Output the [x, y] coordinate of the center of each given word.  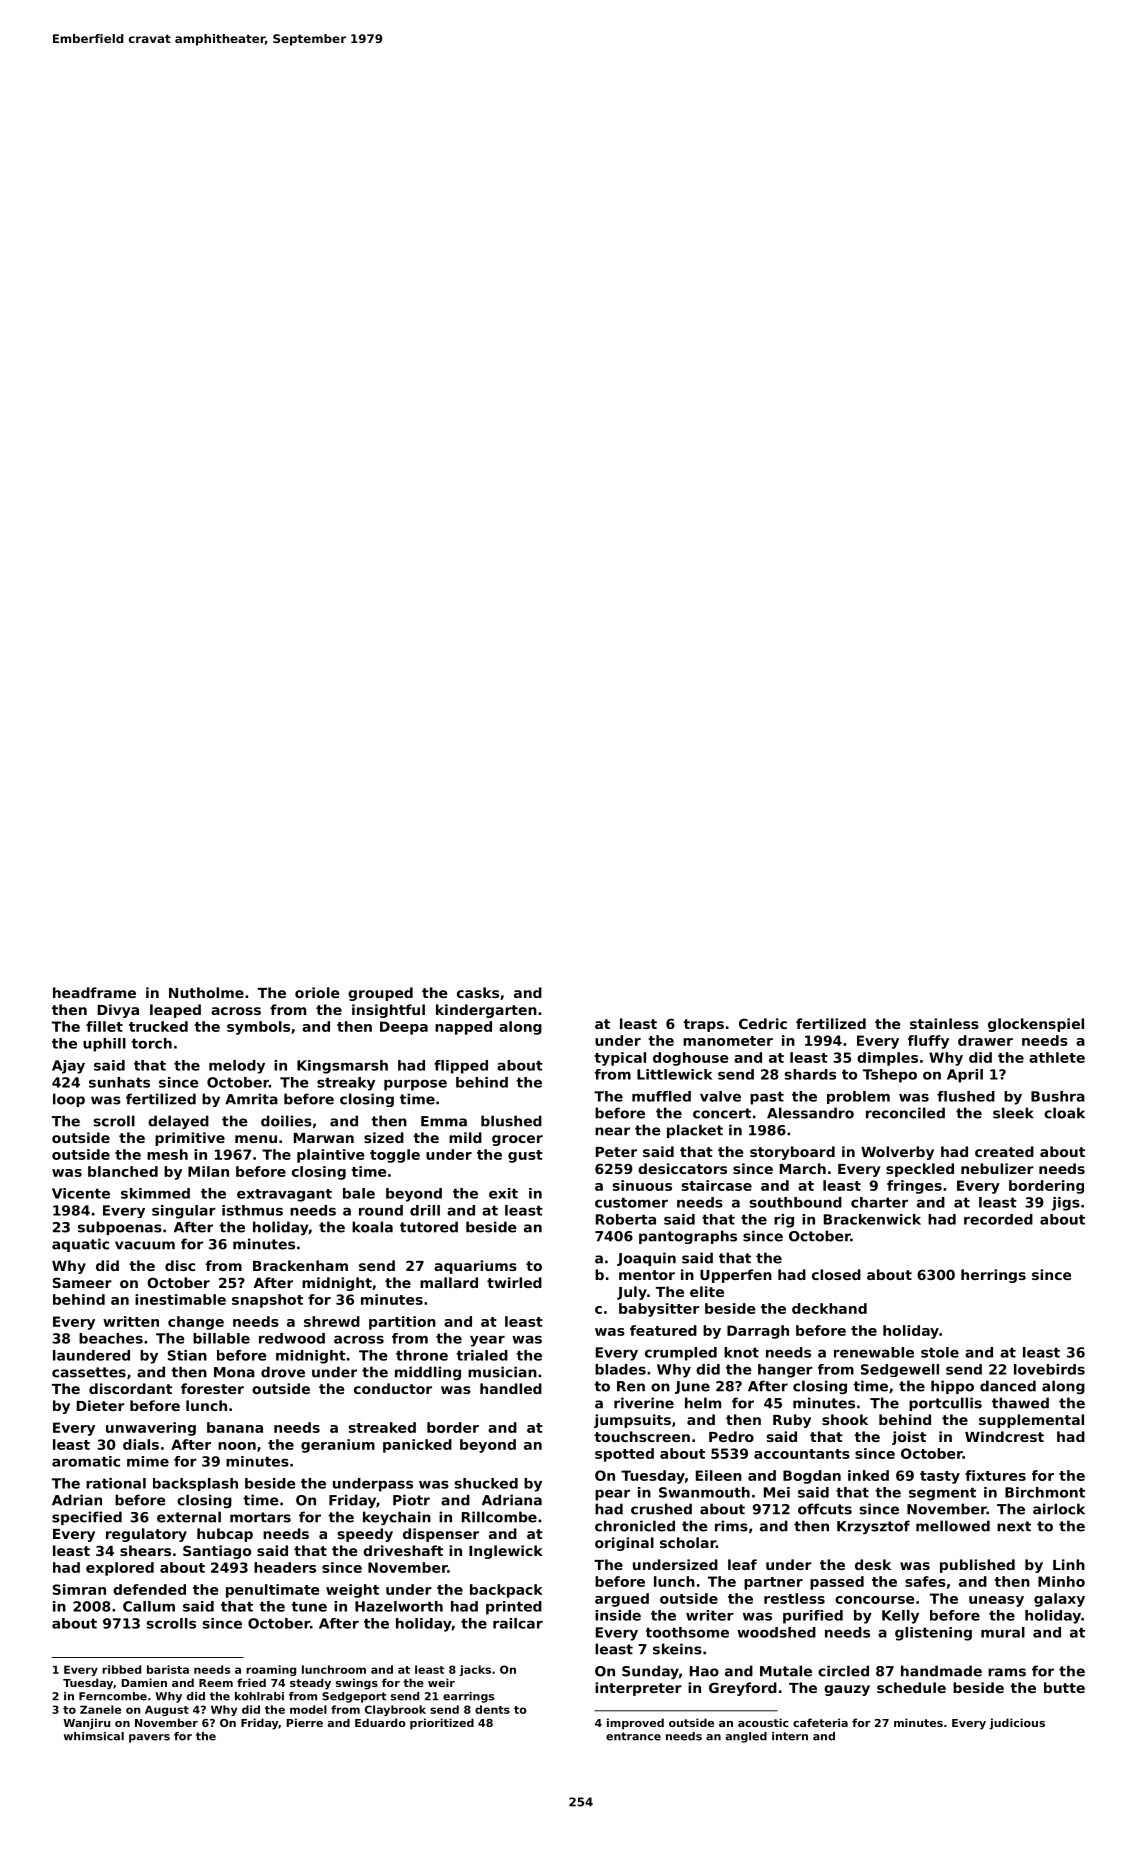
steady [310, 1684]
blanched [123, 1171]
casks [478, 992]
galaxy [1059, 1600]
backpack [506, 1591]
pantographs [688, 1237]
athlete [1057, 1057]
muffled [661, 1096]
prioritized [442, 1724]
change [196, 1323]
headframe [94, 992]
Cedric [763, 1023]
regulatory [146, 1535]
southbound [796, 1202]
